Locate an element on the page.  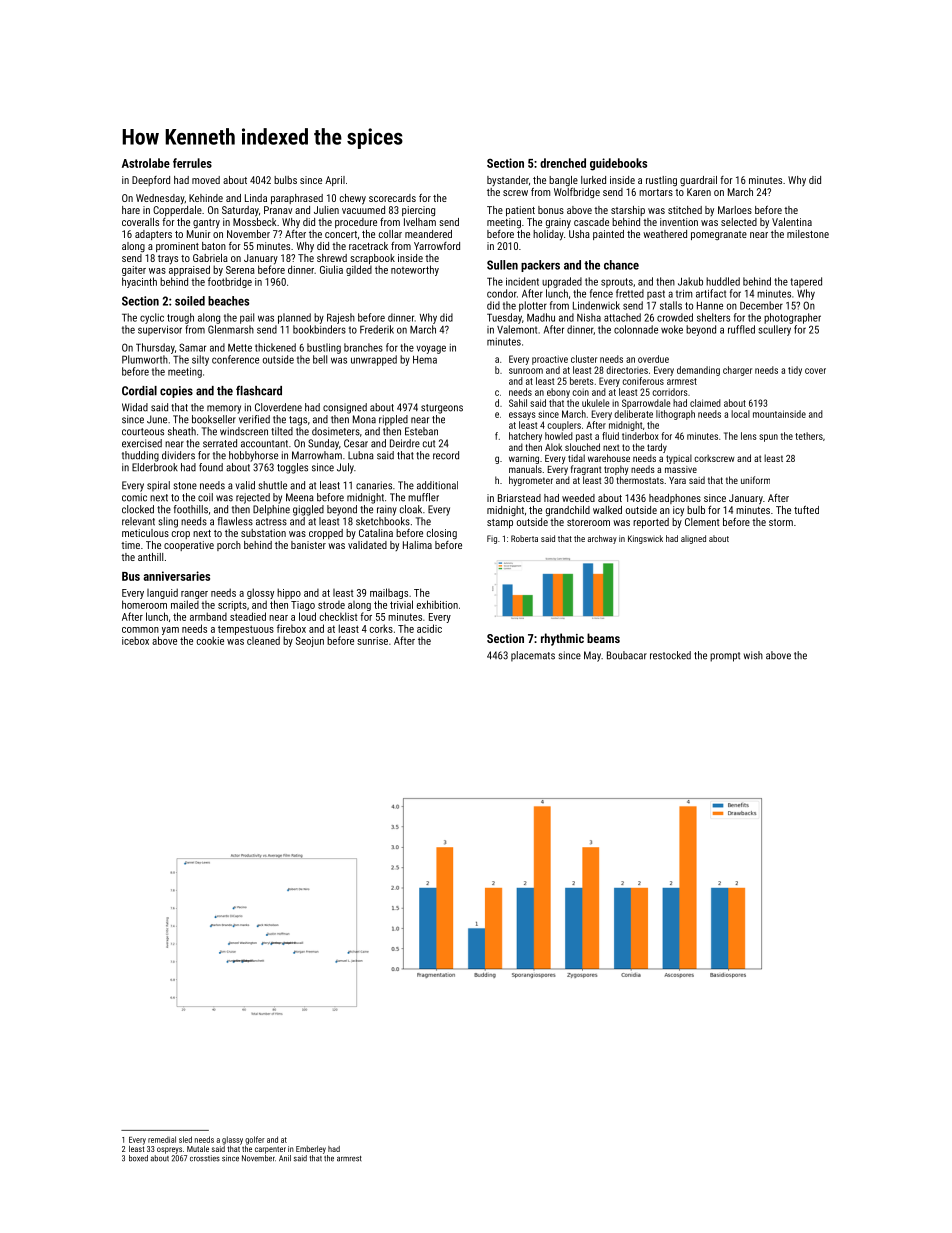
sled is located at coordinates (185, 1139).
